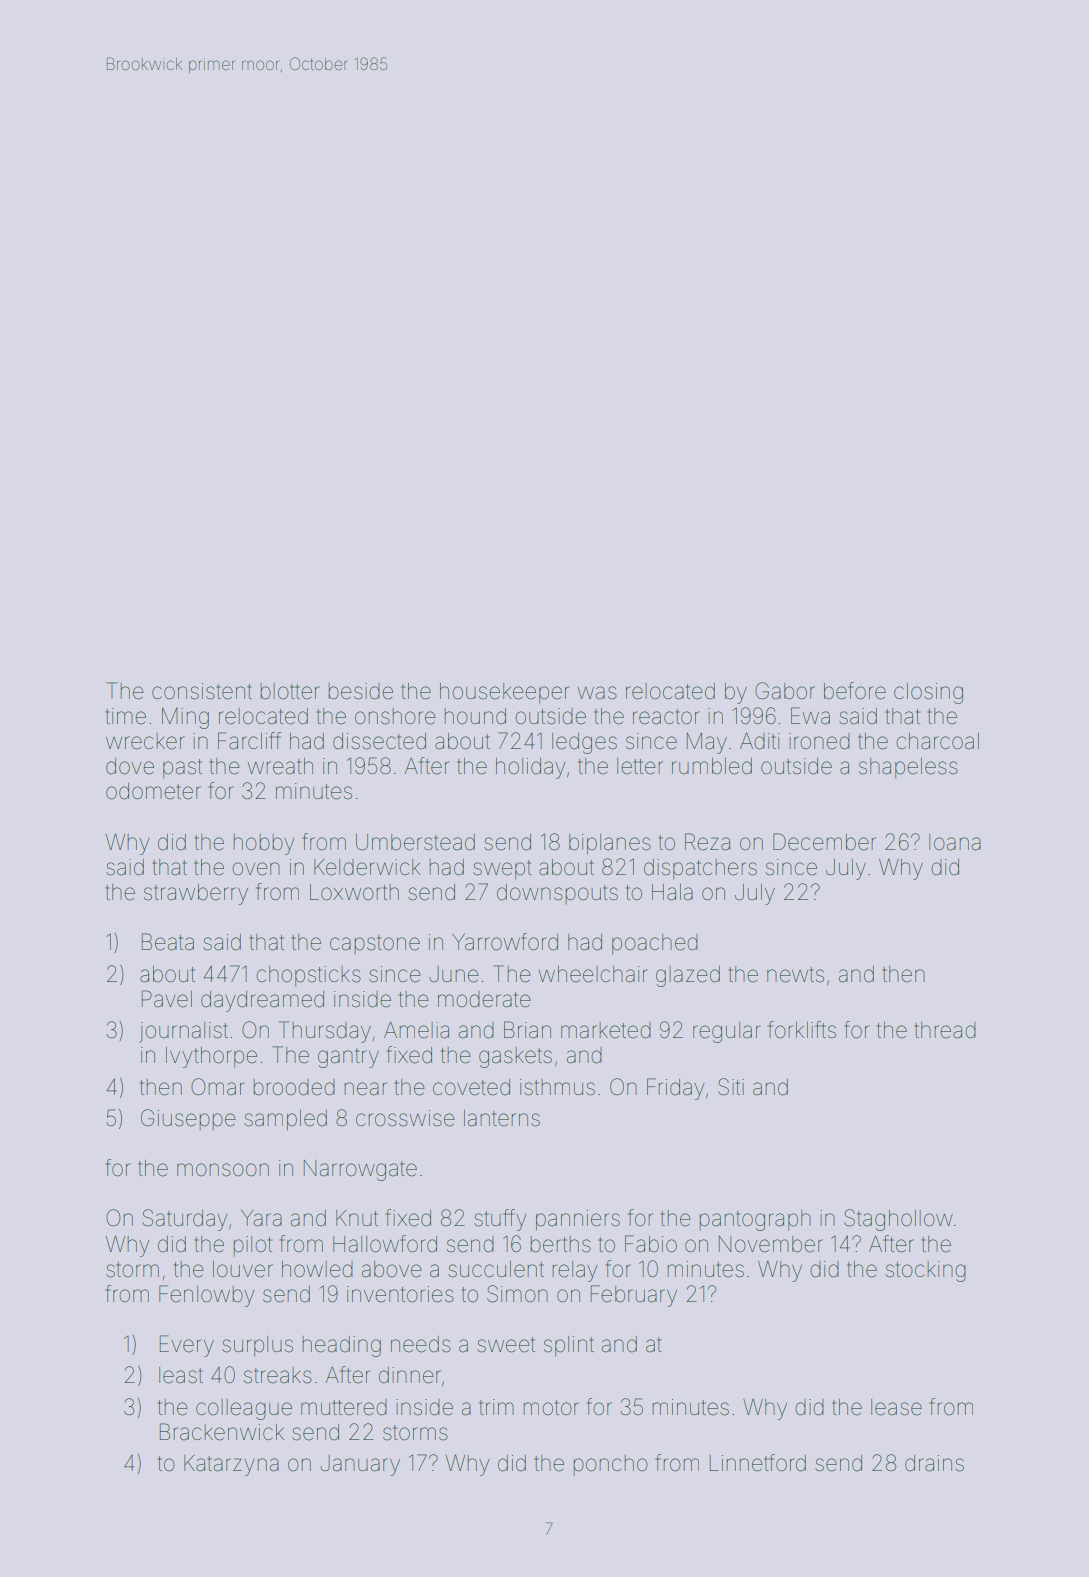 This screenshot has width=1089, height=1577. What do you see at coordinates (206, 1296) in the screenshot?
I see `Fenlowby` at bounding box center [206, 1296].
